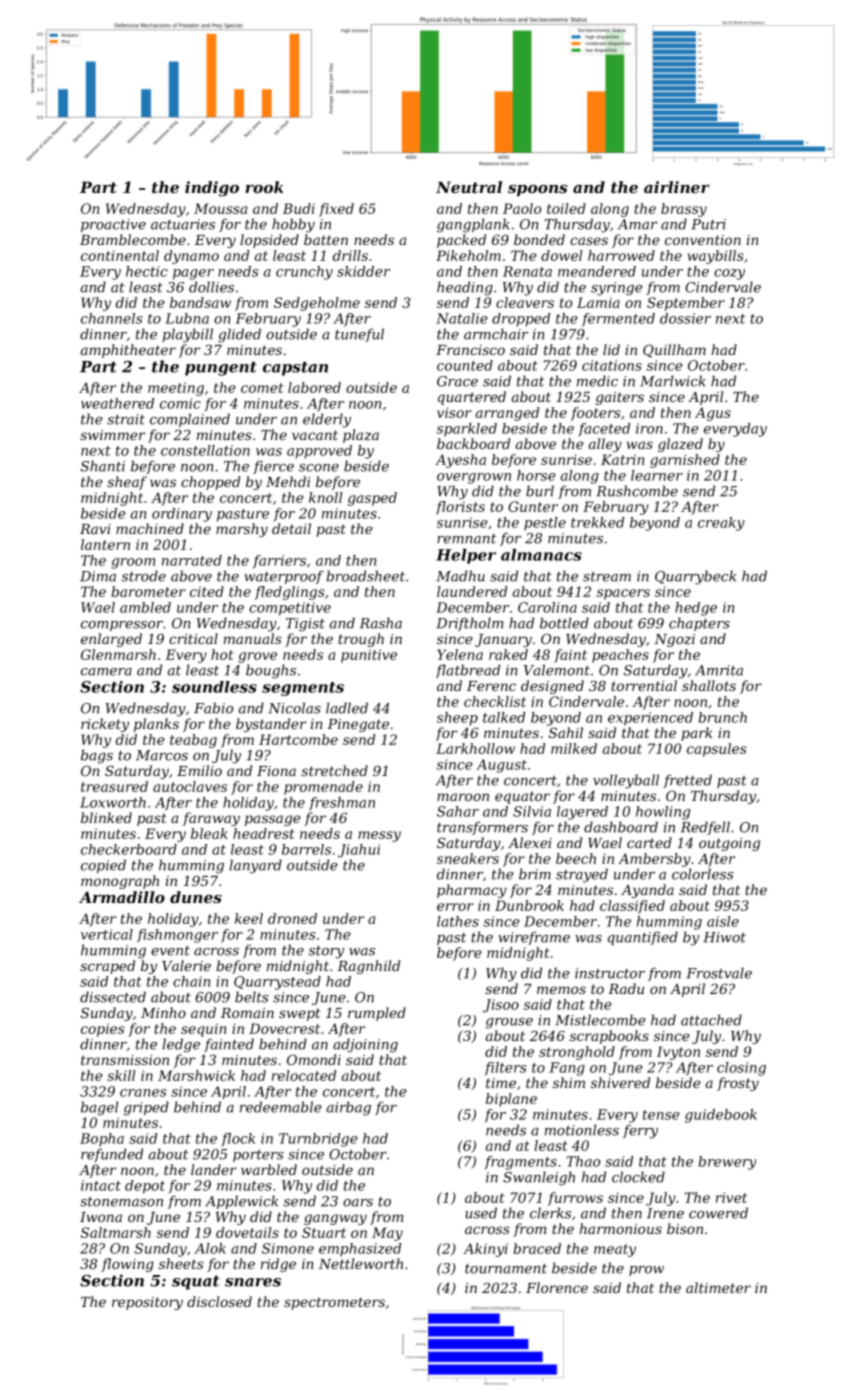 This page has height=1400, width=849. I want to click on Lubna, so click(187, 318).
